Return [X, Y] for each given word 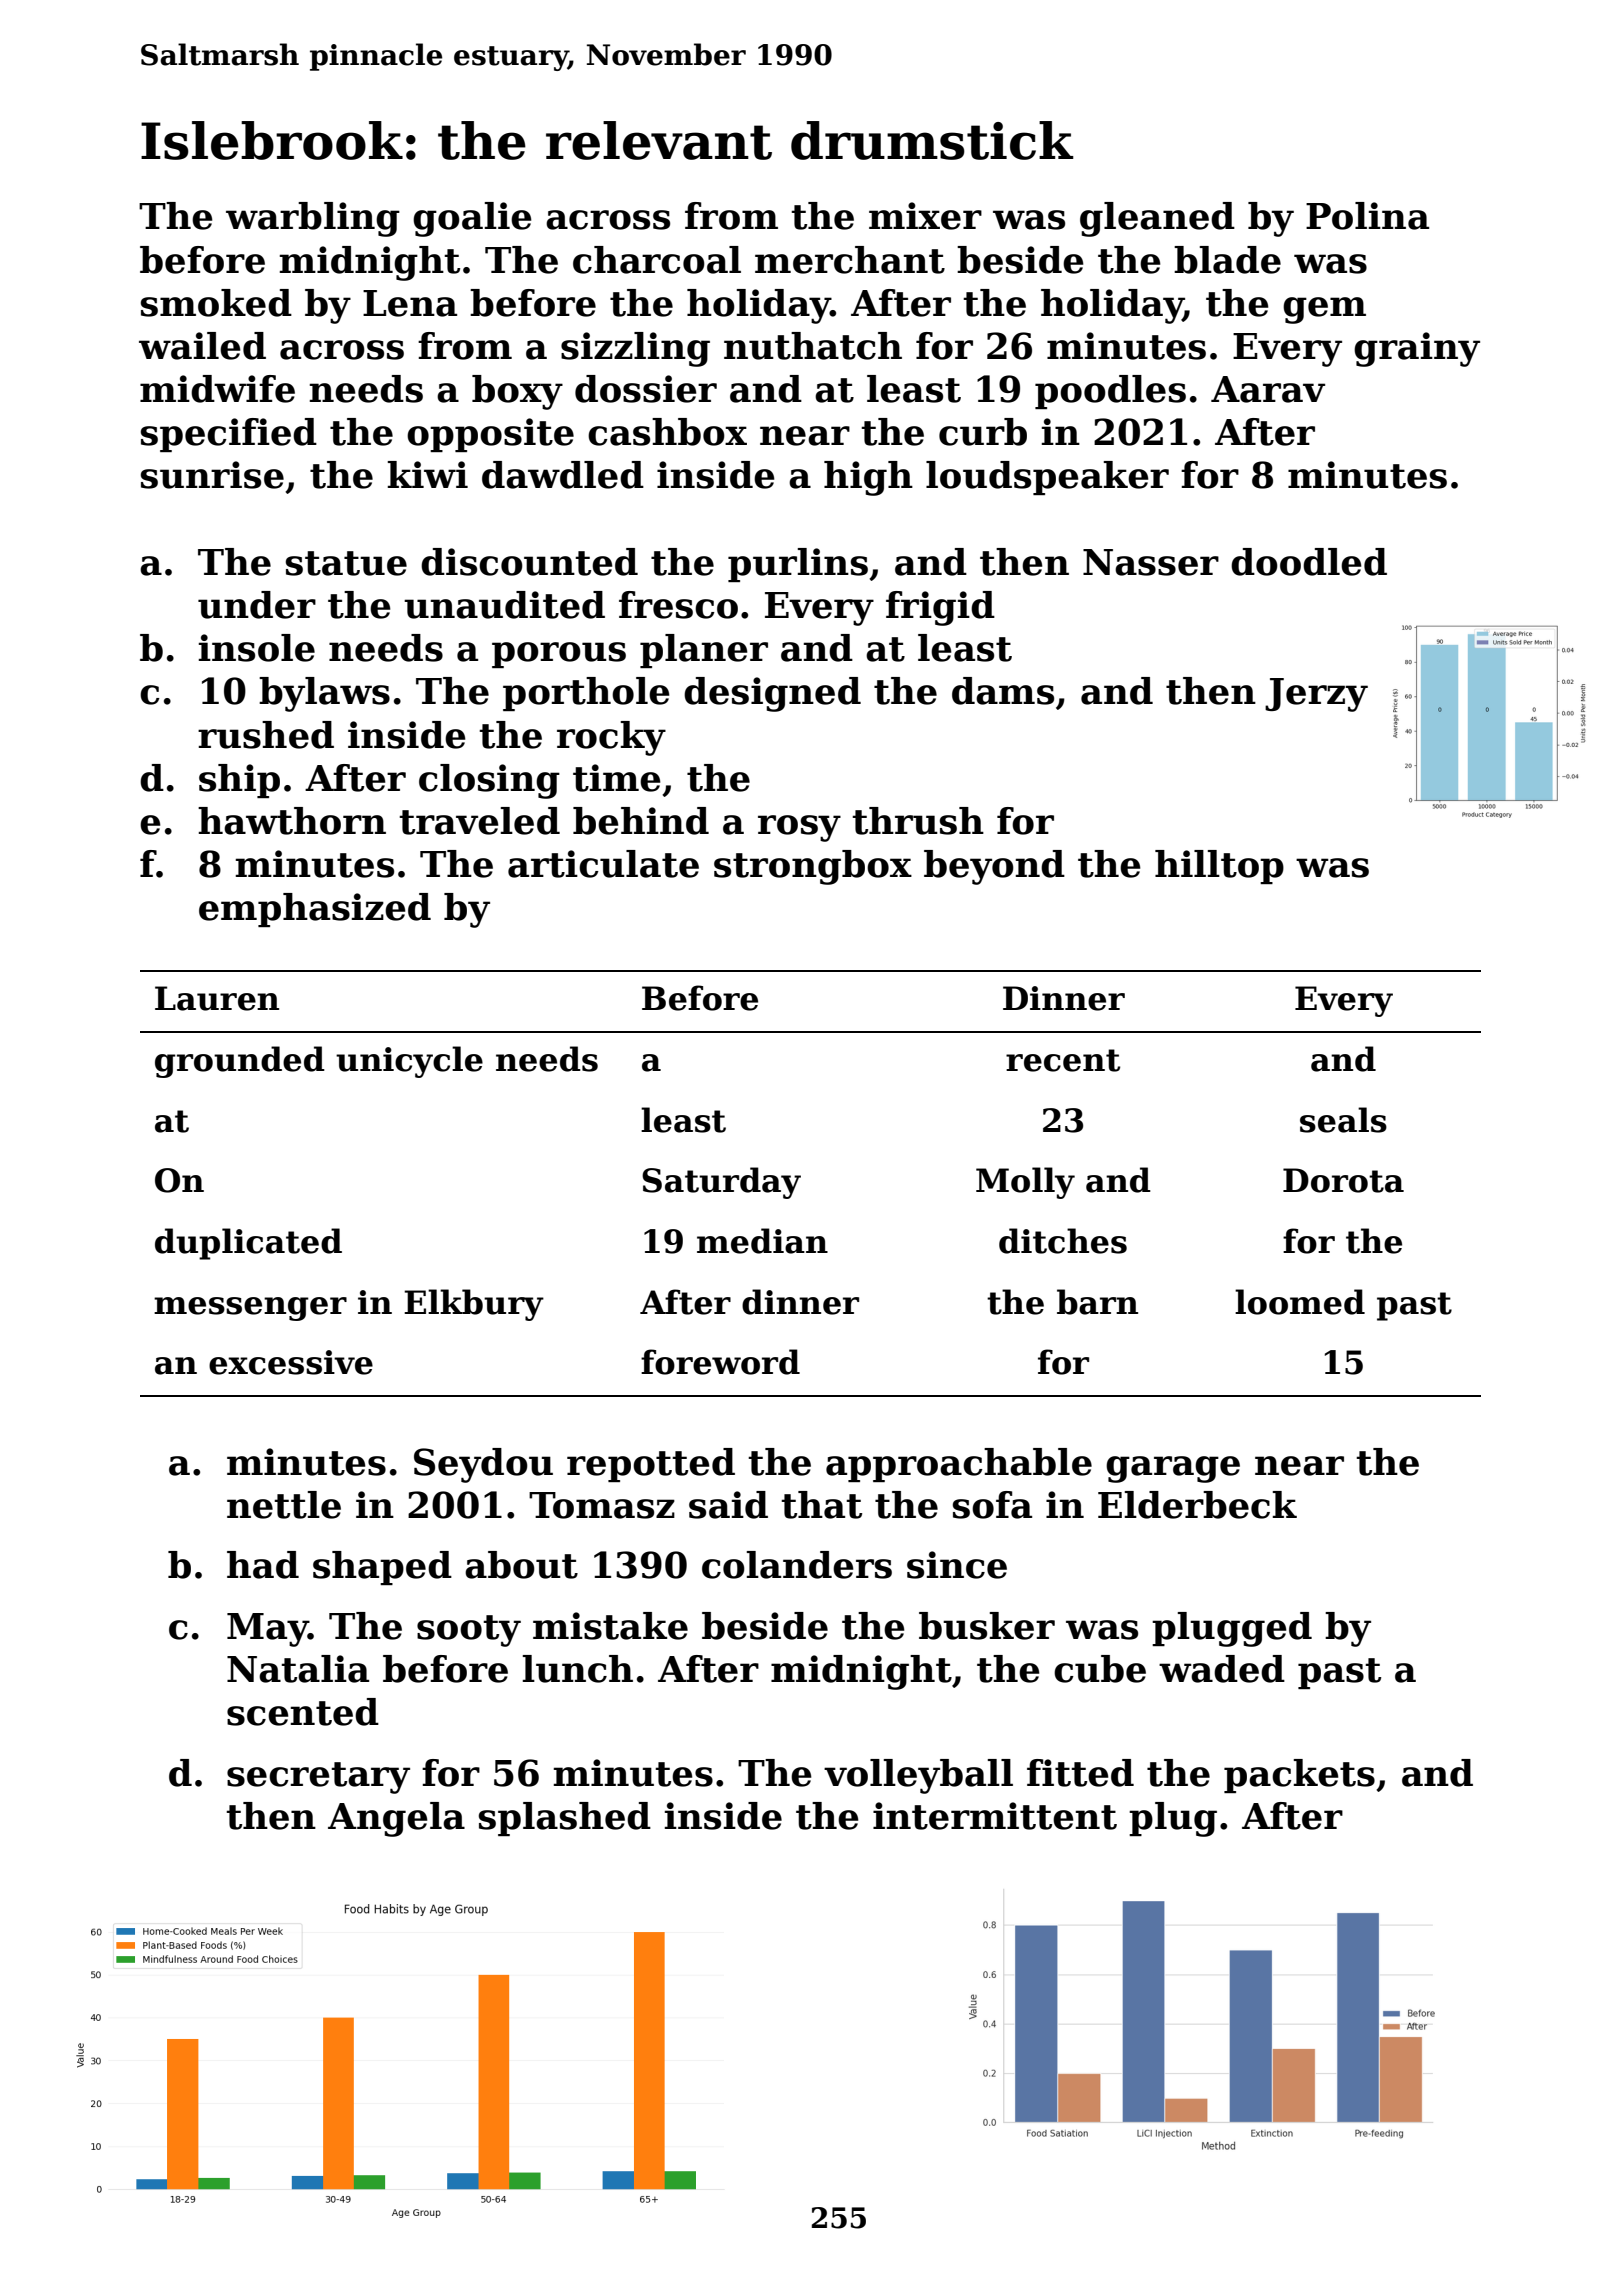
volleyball [918, 1776]
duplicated [248, 1244]
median [762, 1241]
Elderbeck [1197, 1505]
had [263, 1565]
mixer [925, 216]
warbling [313, 219]
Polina [1367, 216]
